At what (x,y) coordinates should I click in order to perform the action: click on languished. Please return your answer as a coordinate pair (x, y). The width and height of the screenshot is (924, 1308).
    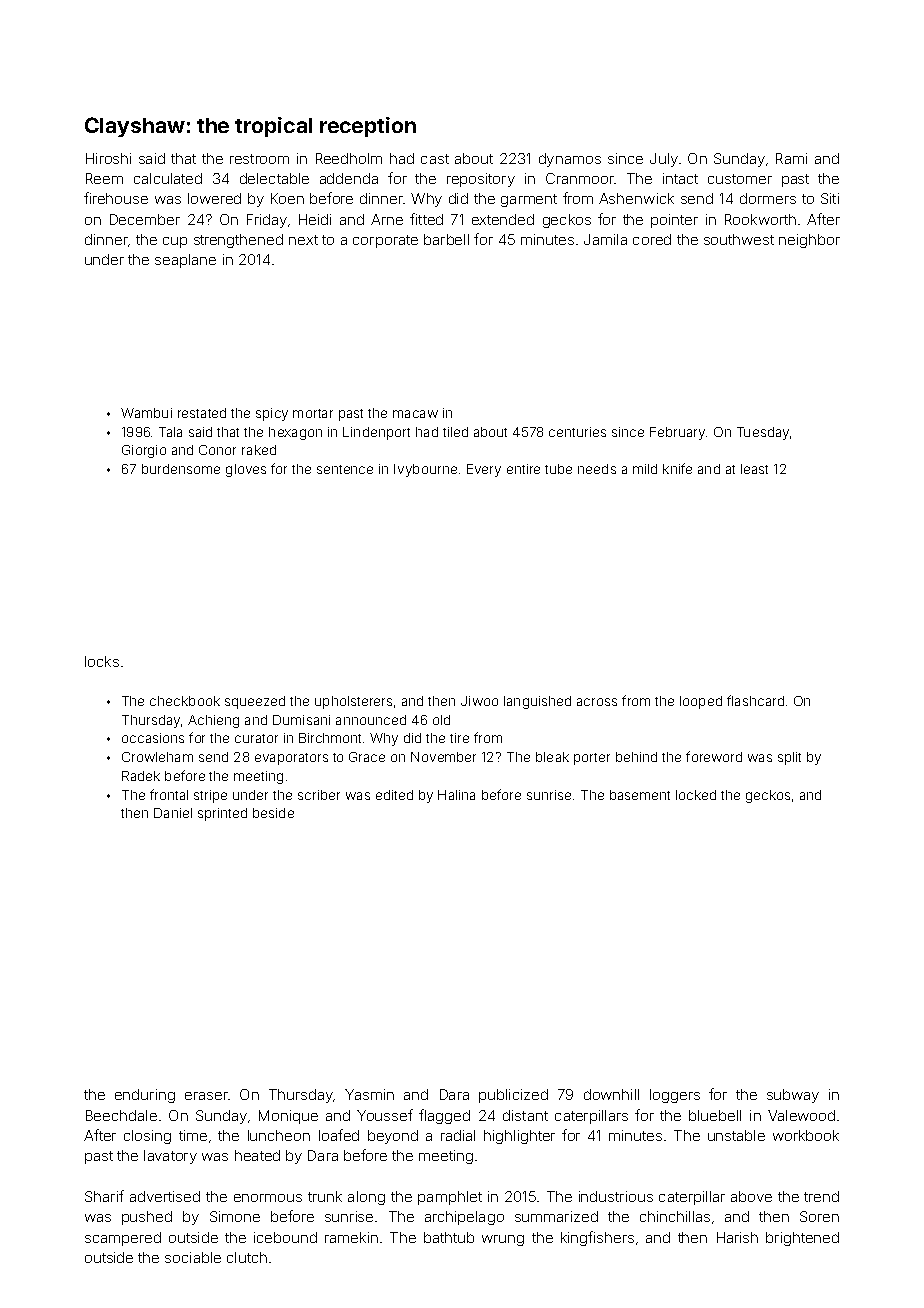
    Looking at the image, I should click on (537, 702).
